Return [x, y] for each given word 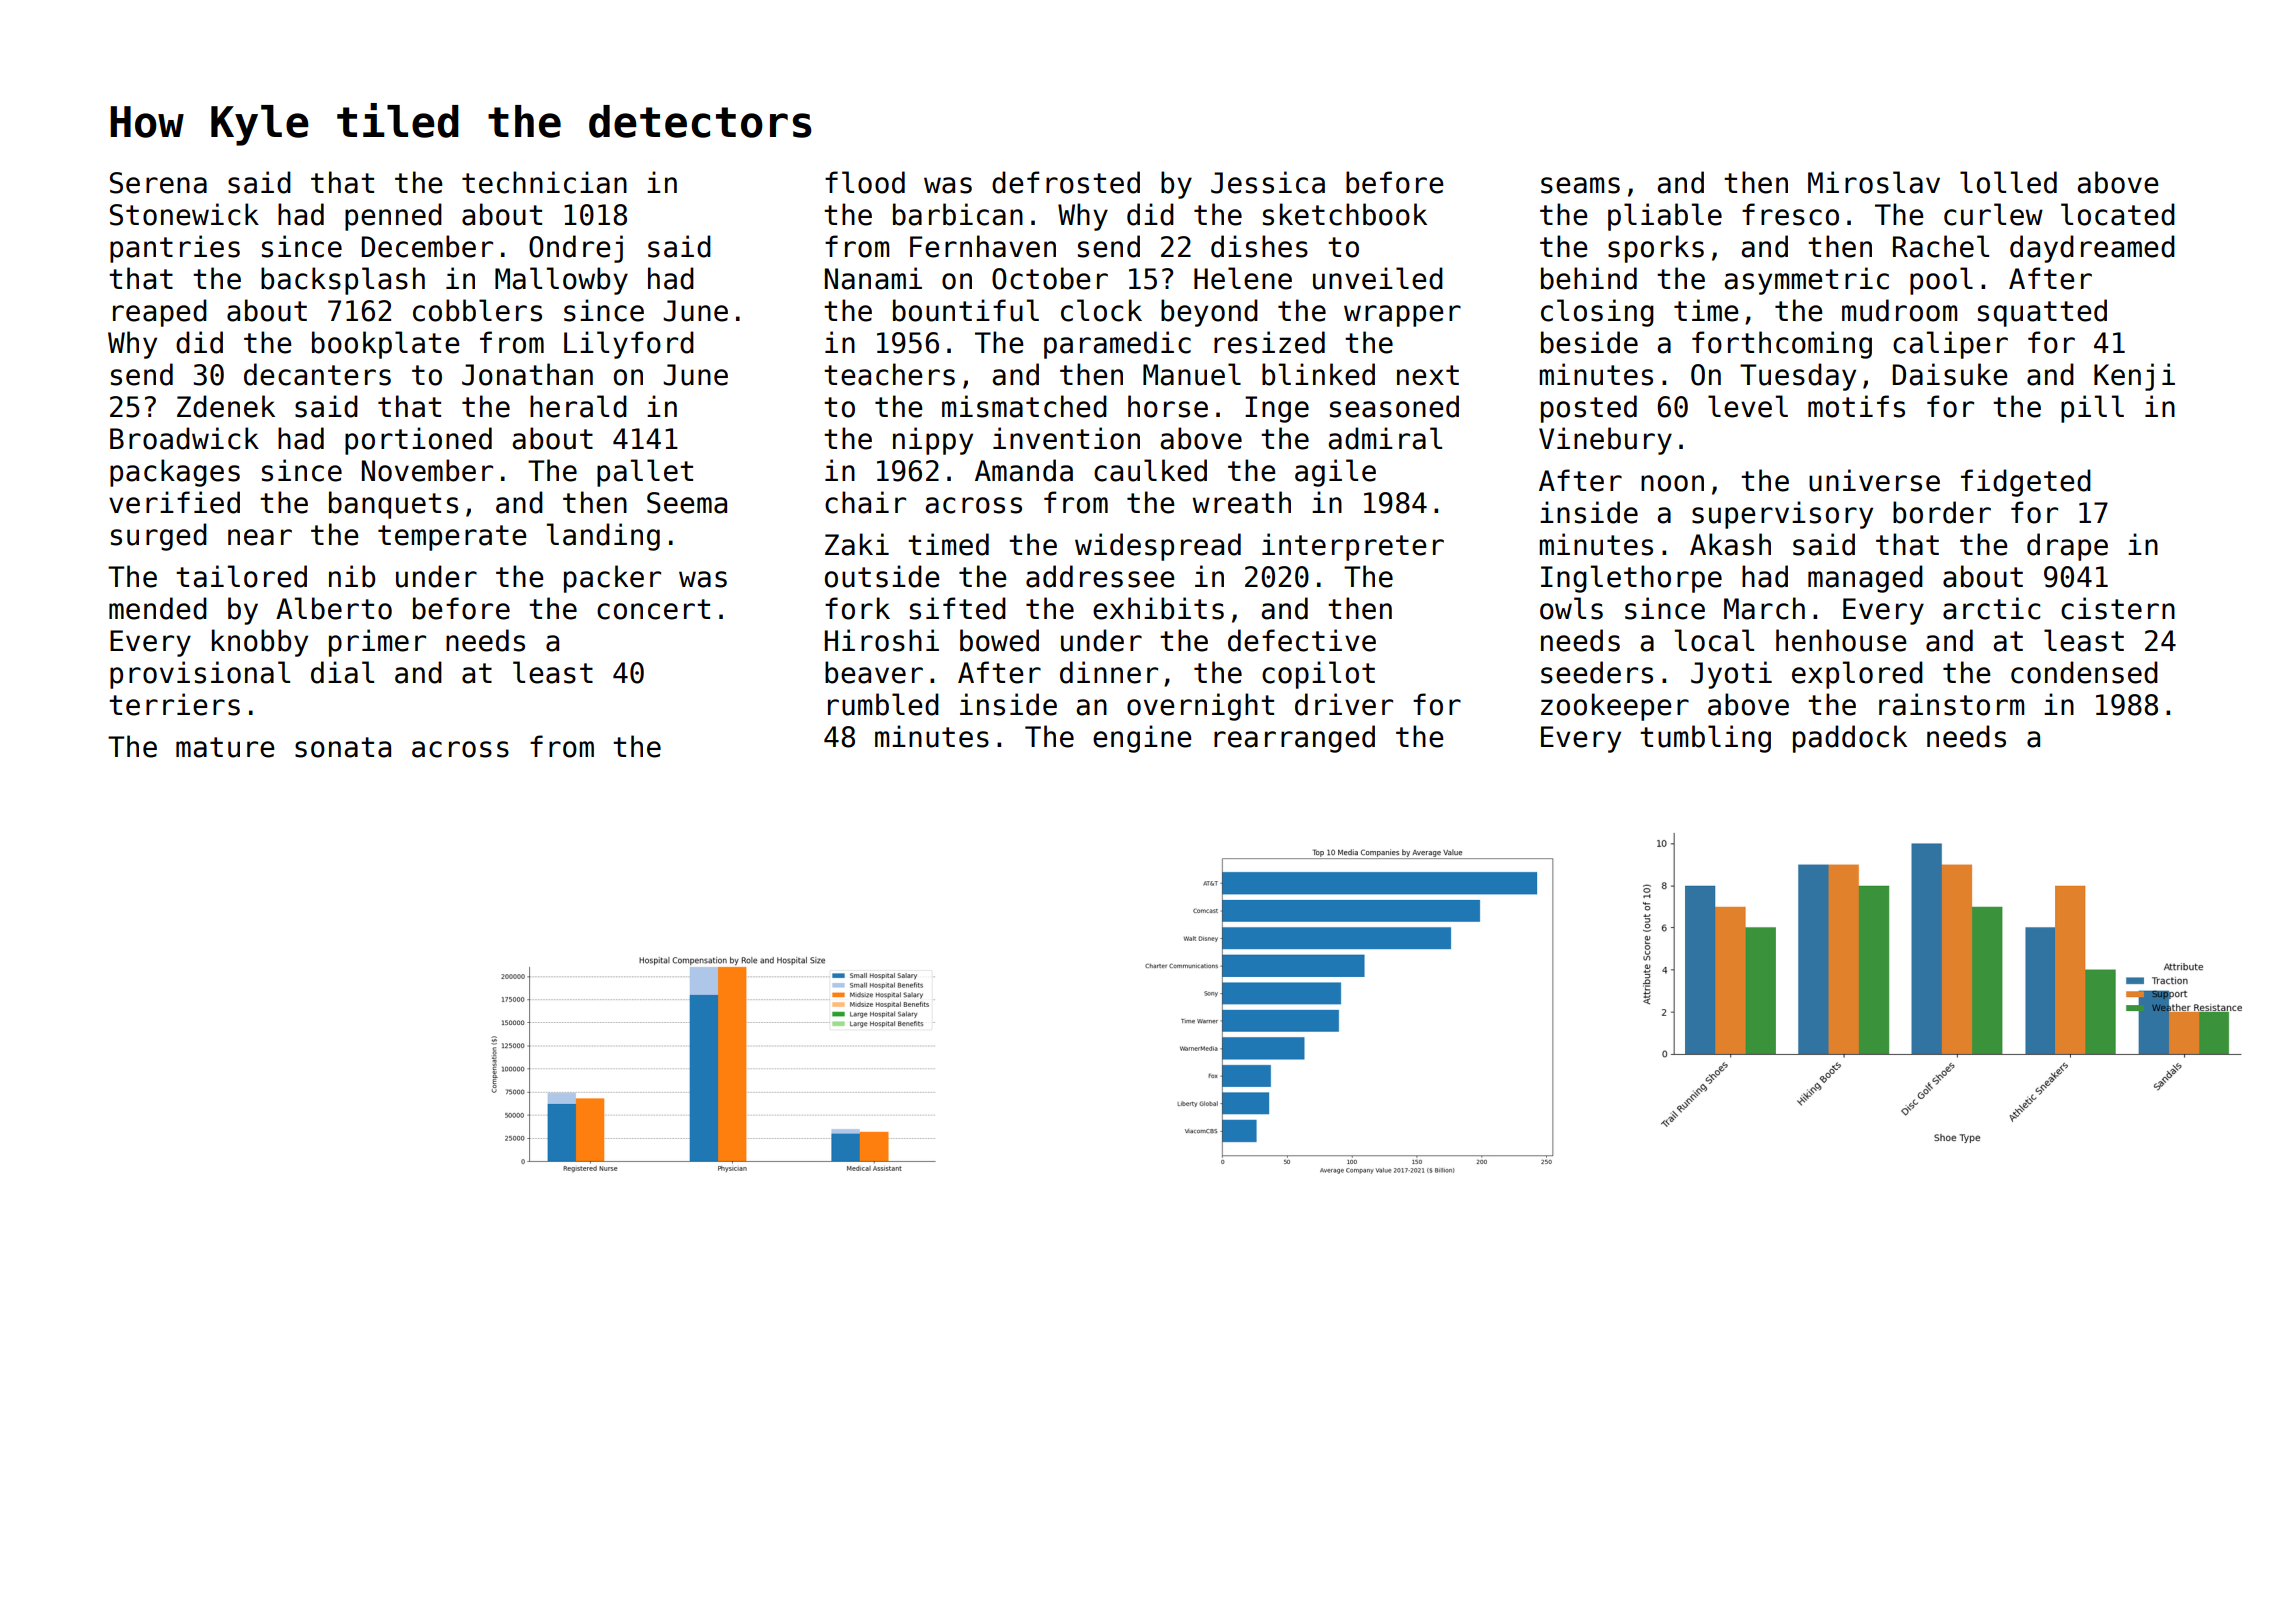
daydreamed [2092, 249]
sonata [343, 747]
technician [544, 182]
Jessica [1268, 182]
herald [578, 406]
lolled [2008, 182]
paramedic [1117, 345]
